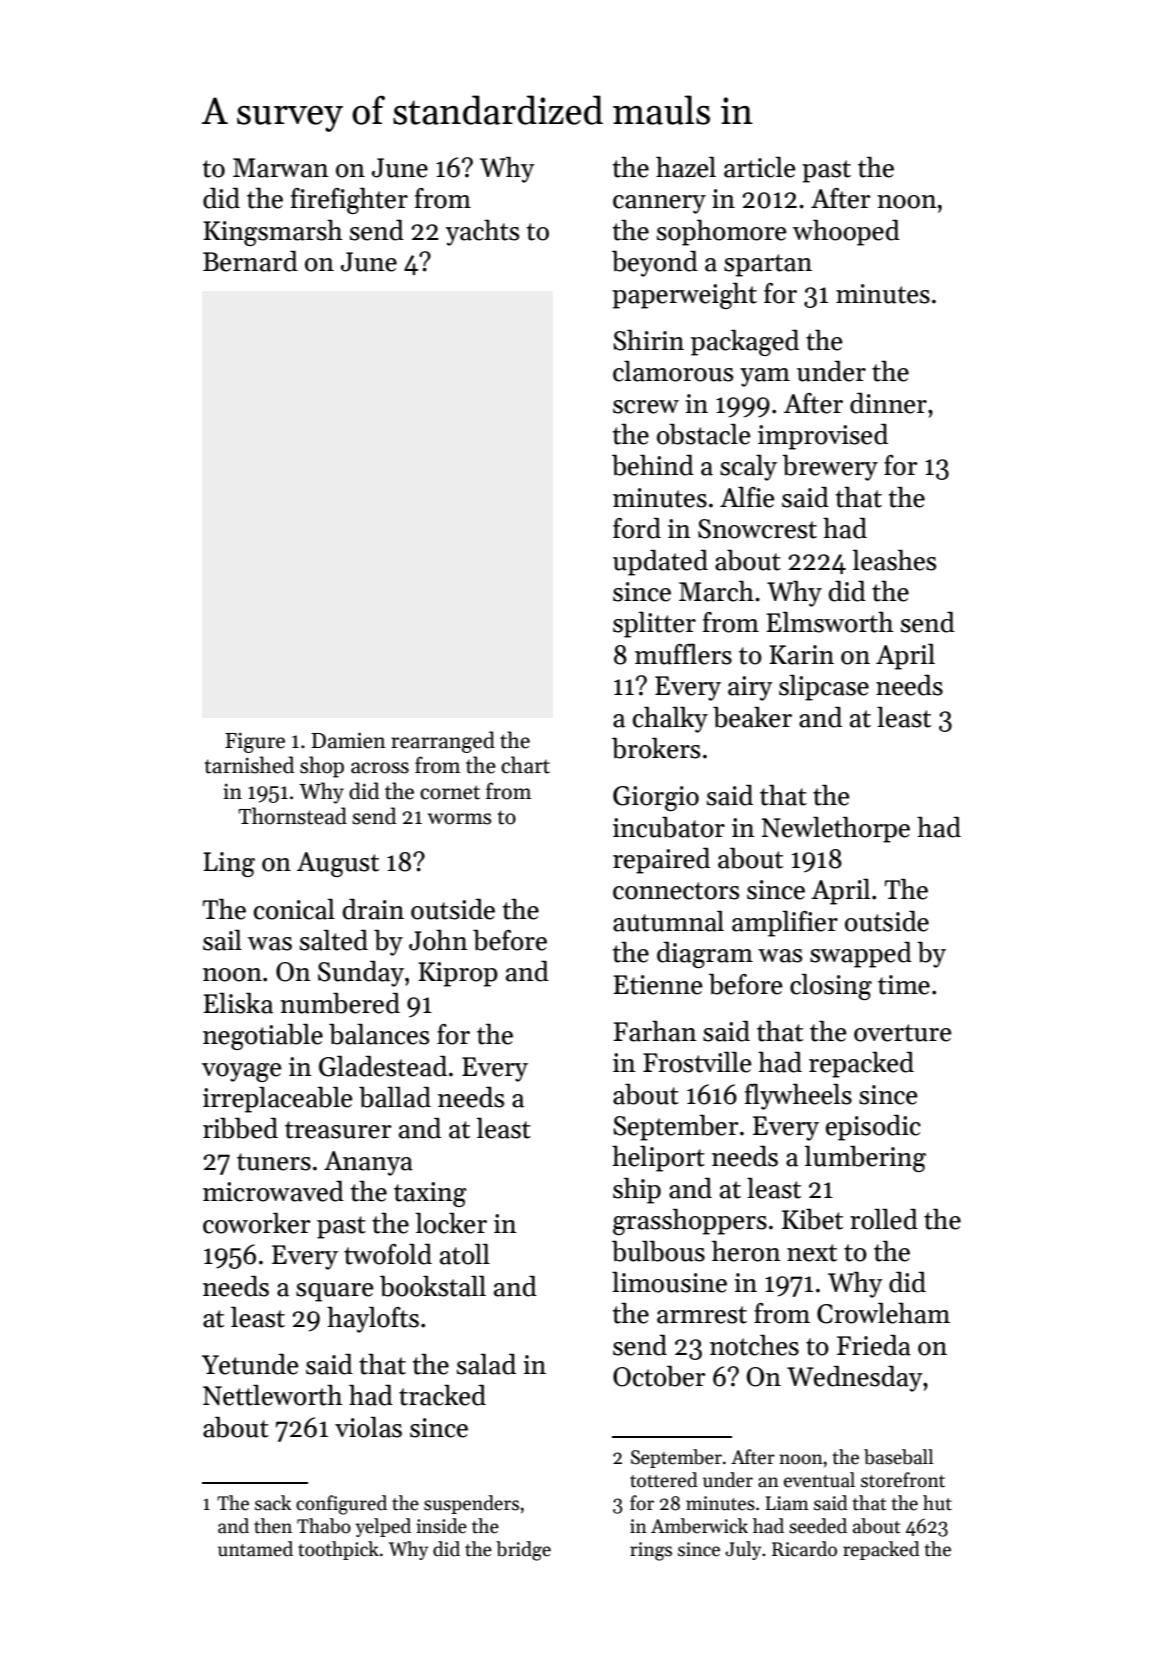  What do you see at coordinates (281, 168) in the screenshot?
I see `Marwan` at bounding box center [281, 168].
